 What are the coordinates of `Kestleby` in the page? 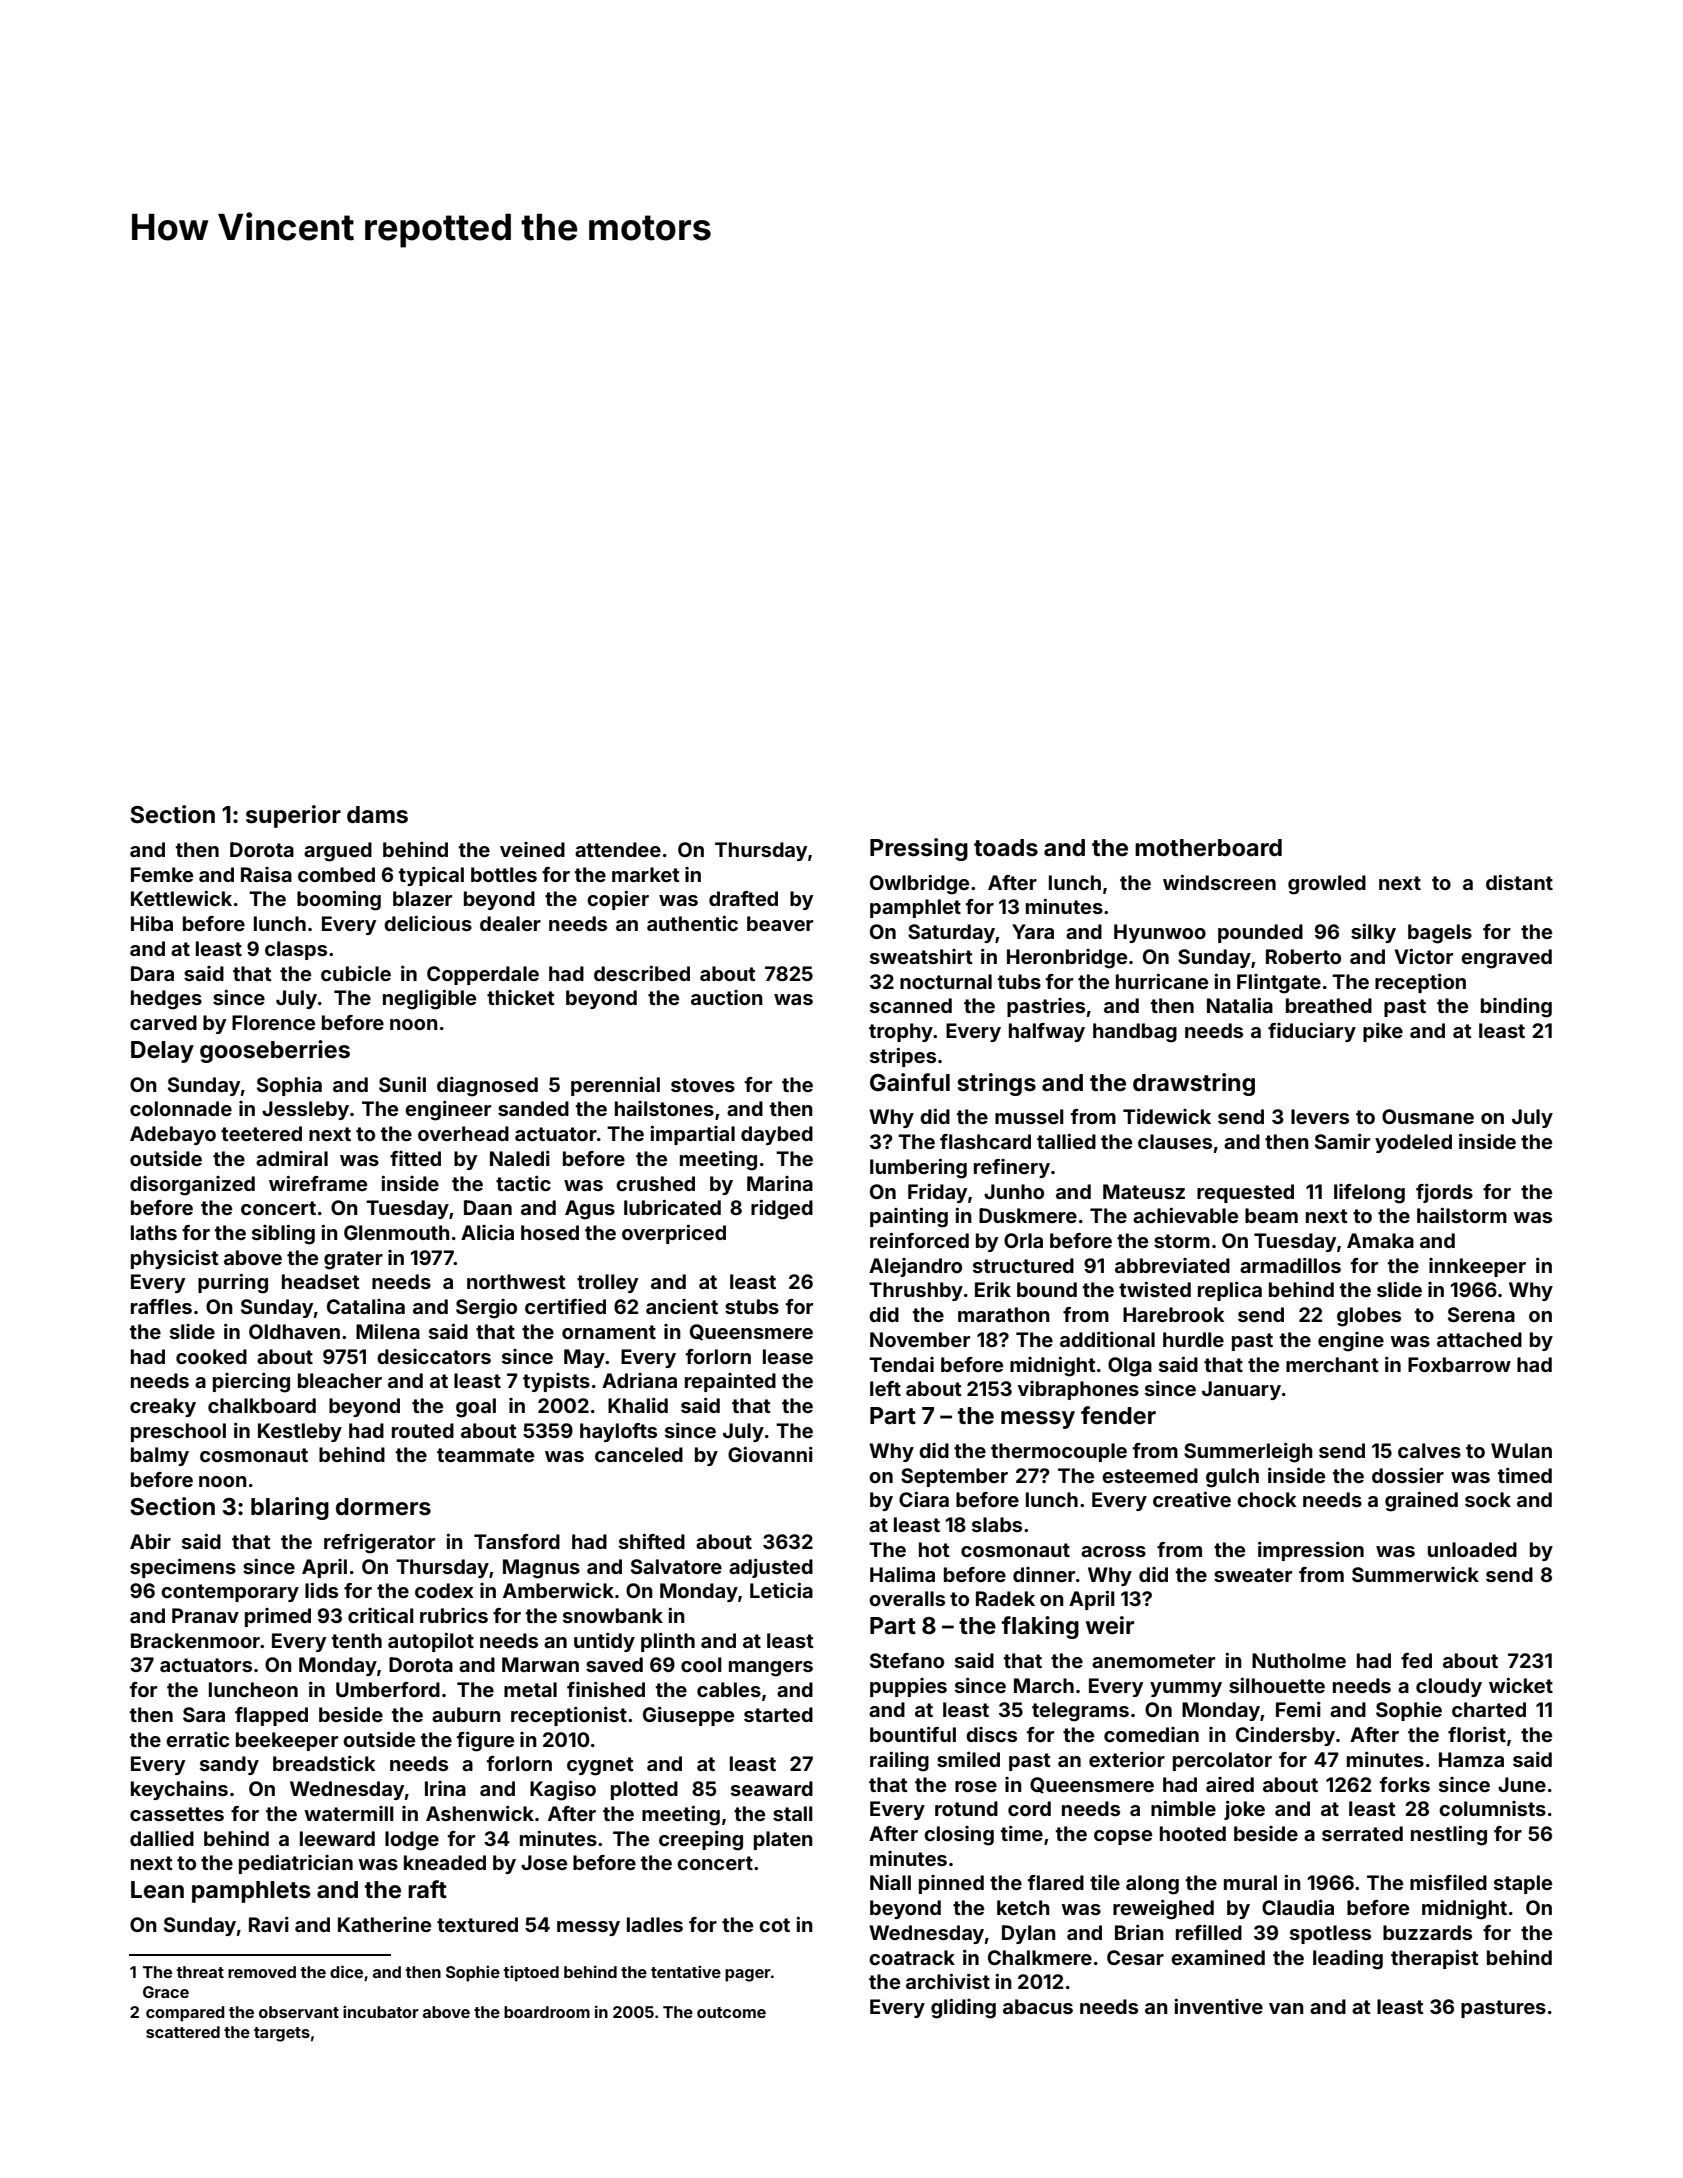 It's located at (300, 1432).
